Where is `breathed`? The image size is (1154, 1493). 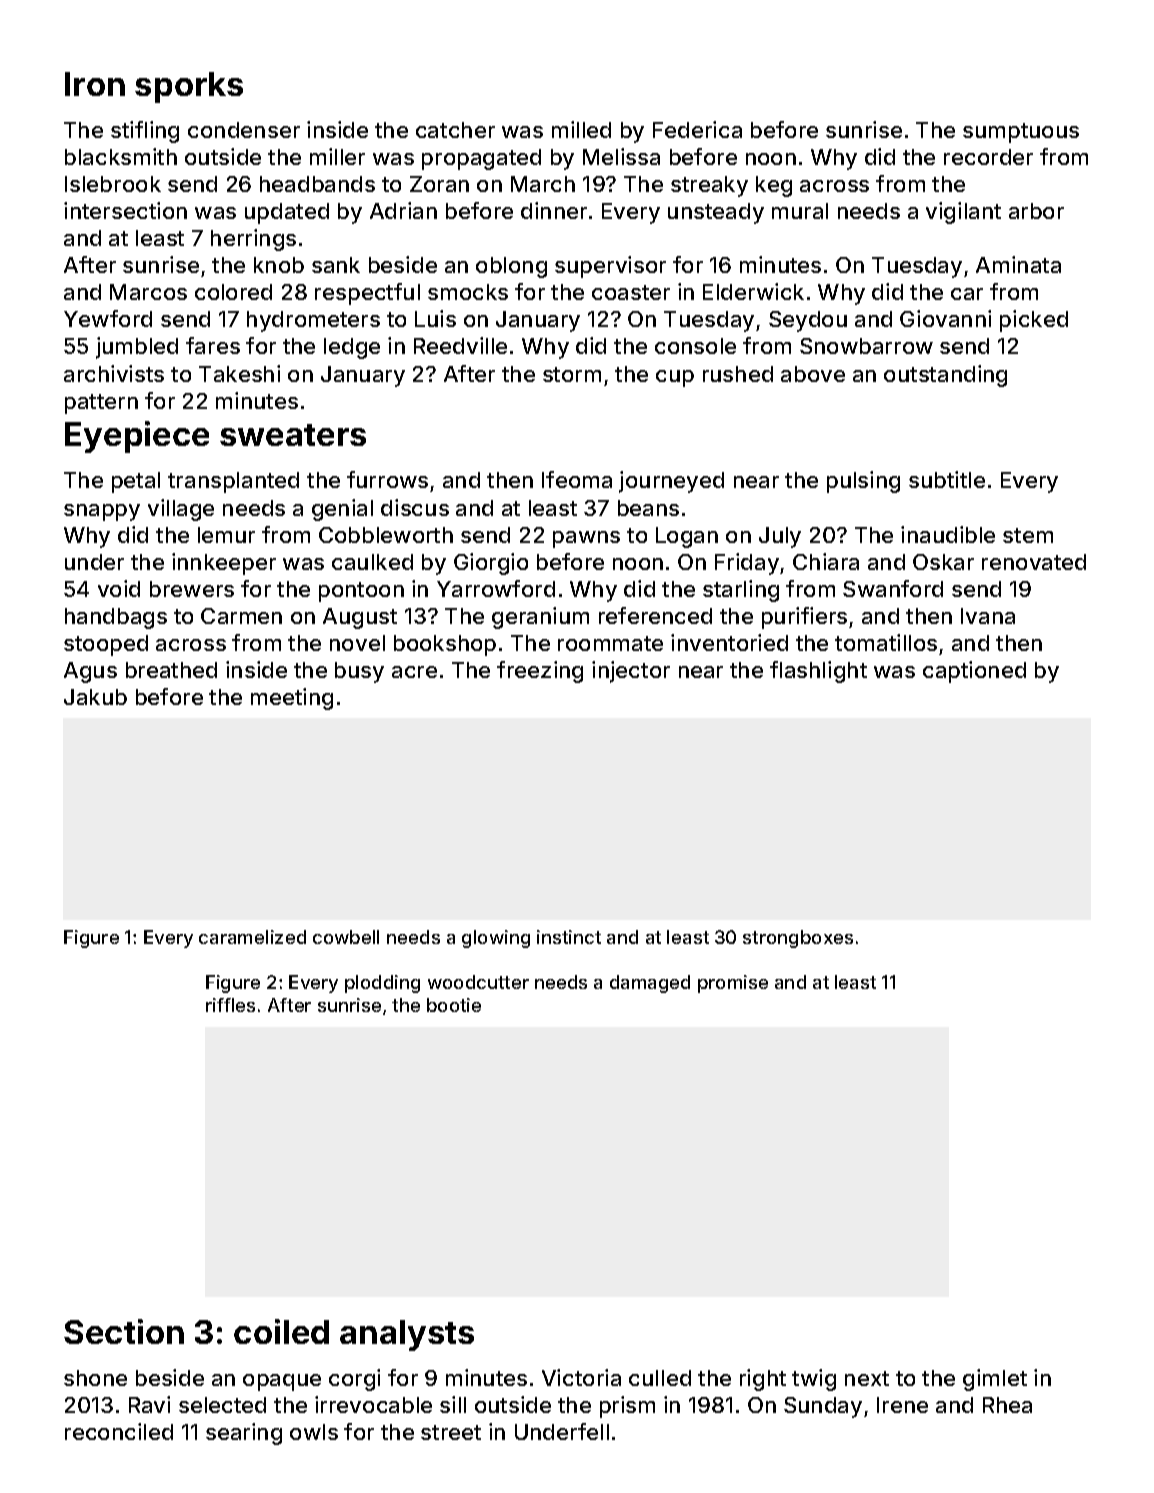 breathed is located at coordinates (171, 670).
